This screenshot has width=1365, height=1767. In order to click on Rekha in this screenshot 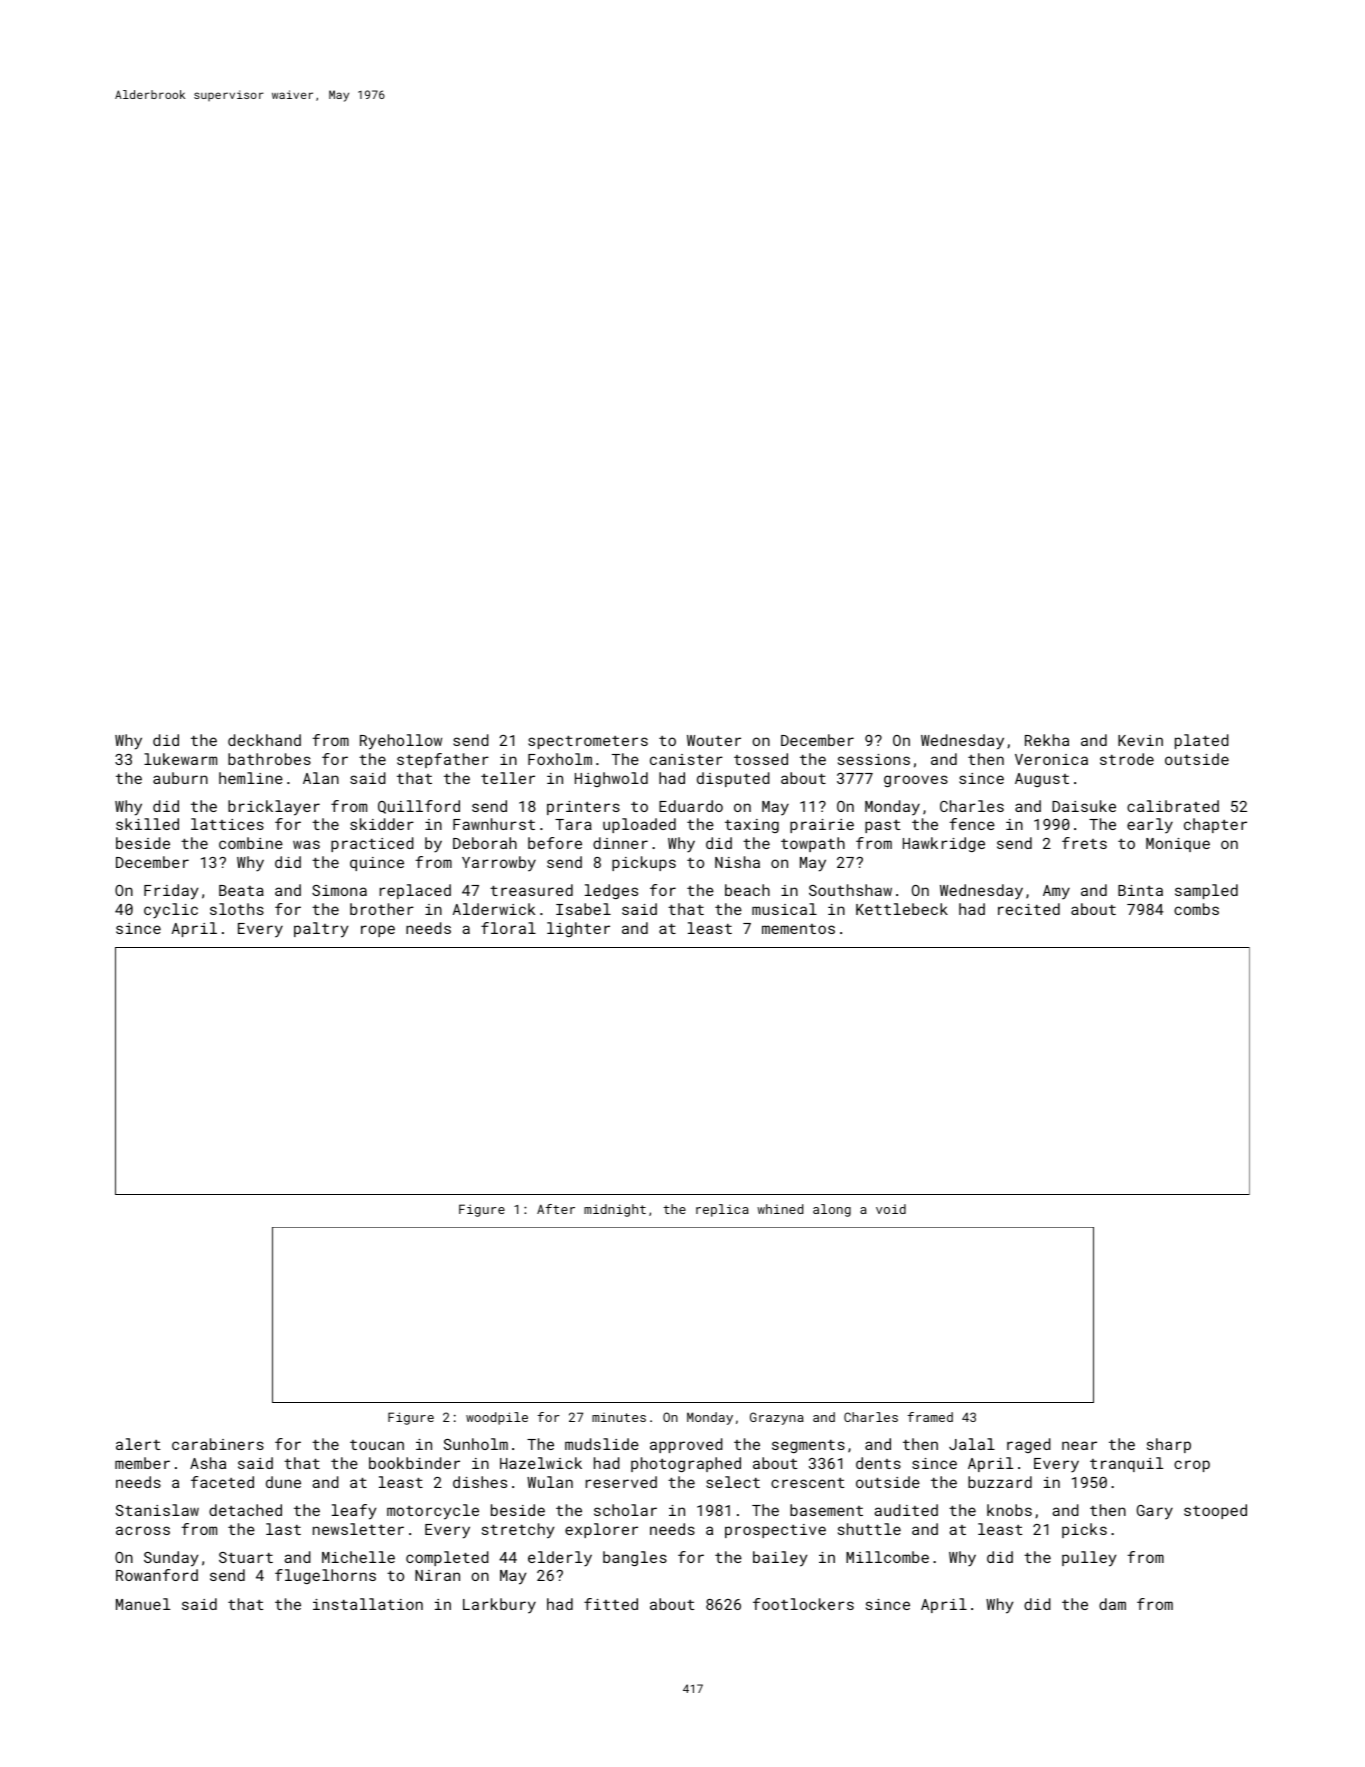, I will do `click(1047, 740)`.
